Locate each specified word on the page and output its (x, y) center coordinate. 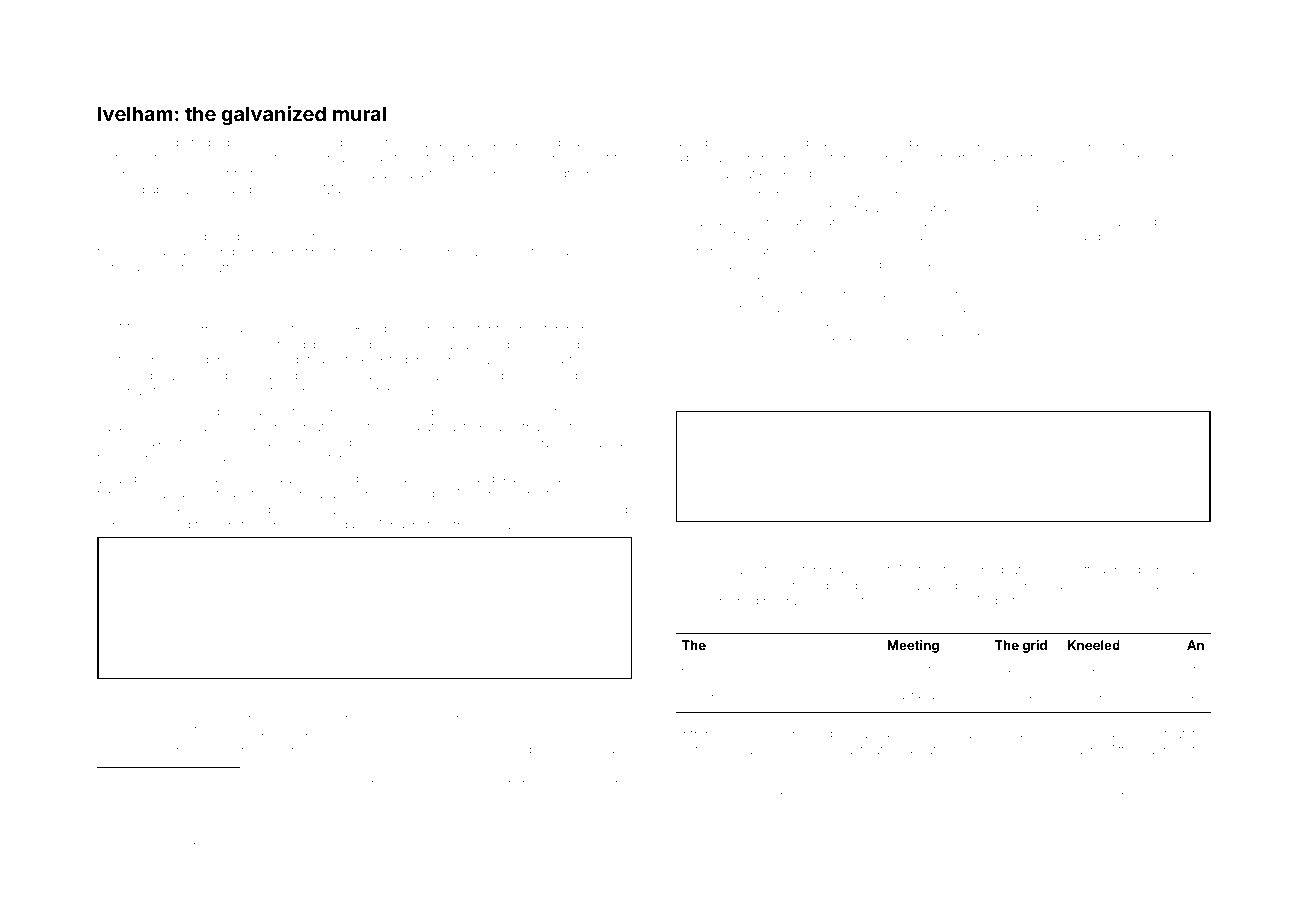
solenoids (726, 842)
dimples (1156, 570)
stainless (768, 142)
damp (615, 510)
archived (224, 842)
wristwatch (249, 525)
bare (189, 142)
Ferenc (1024, 142)
